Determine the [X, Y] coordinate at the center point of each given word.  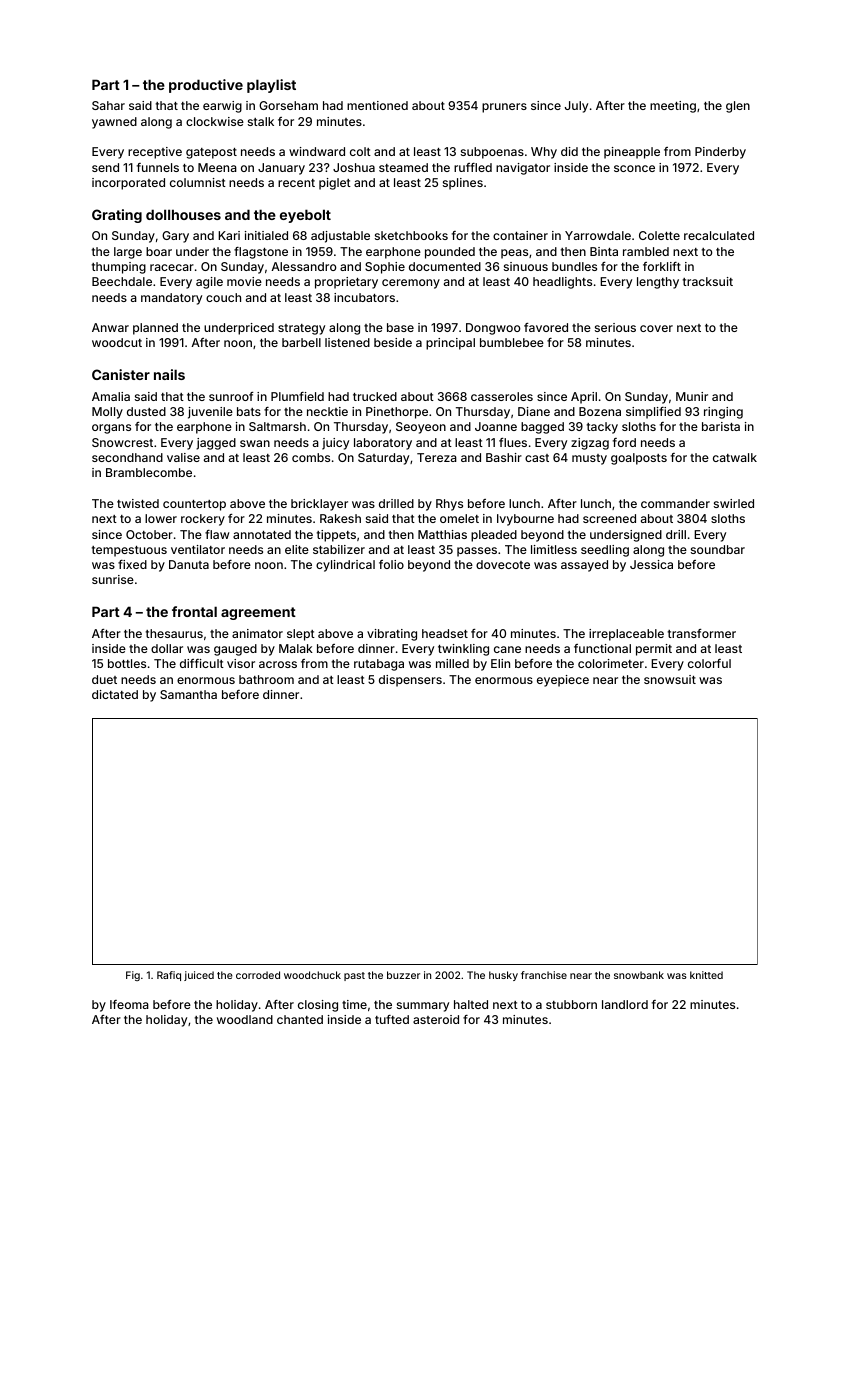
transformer [702, 633]
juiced [199, 976]
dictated [115, 694]
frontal [194, 611]
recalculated [719, 235]
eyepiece [563, 681]
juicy [335, 444]
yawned [114, 123]
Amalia [111, 396]
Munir [692, 396]
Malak [296, 648]
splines [463, 184]
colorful [709, 663]
